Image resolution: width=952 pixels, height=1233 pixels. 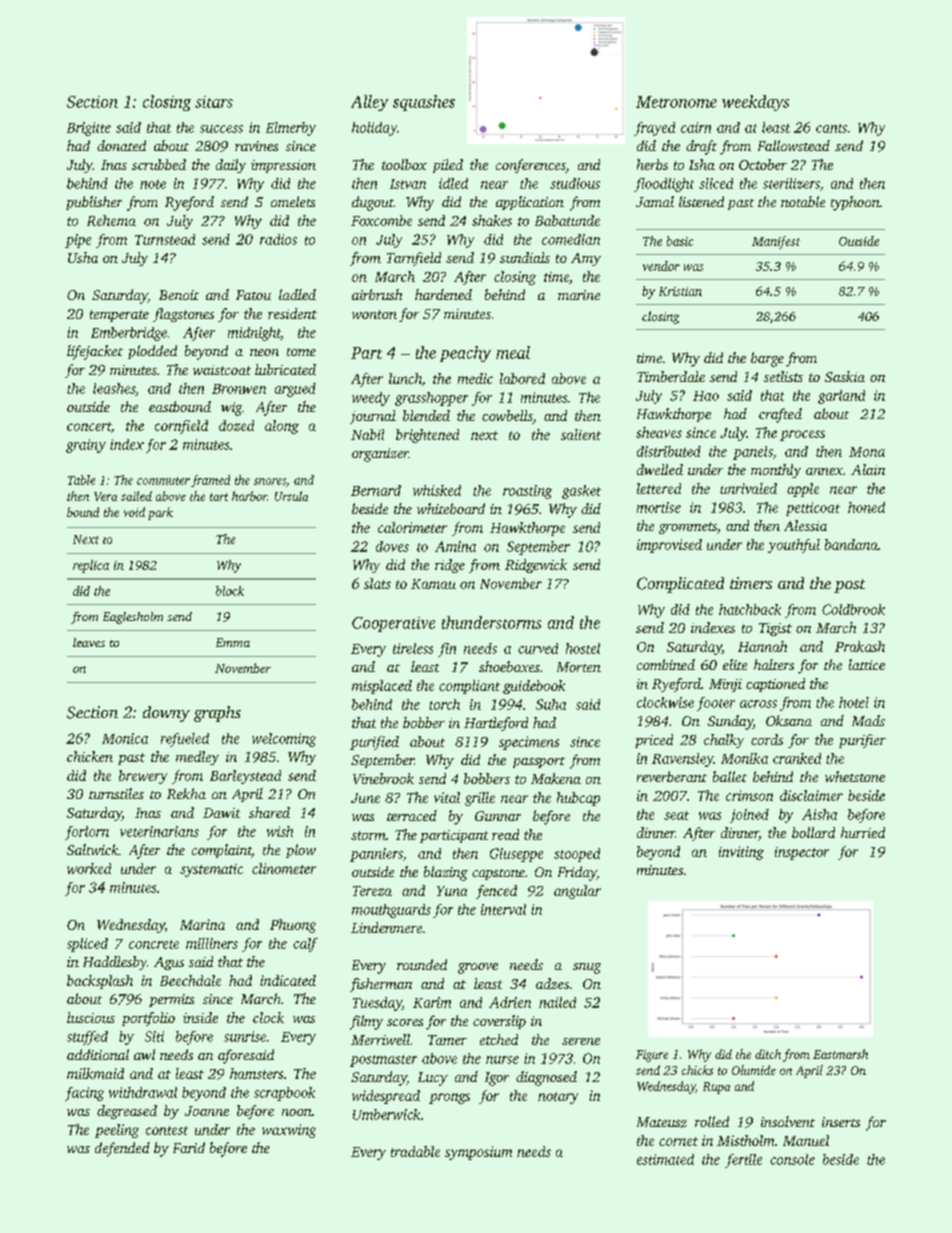 What do you see at coordinates (455, 546) in the screenshot?
I see `Amina` at bounding box center [455, 546].
